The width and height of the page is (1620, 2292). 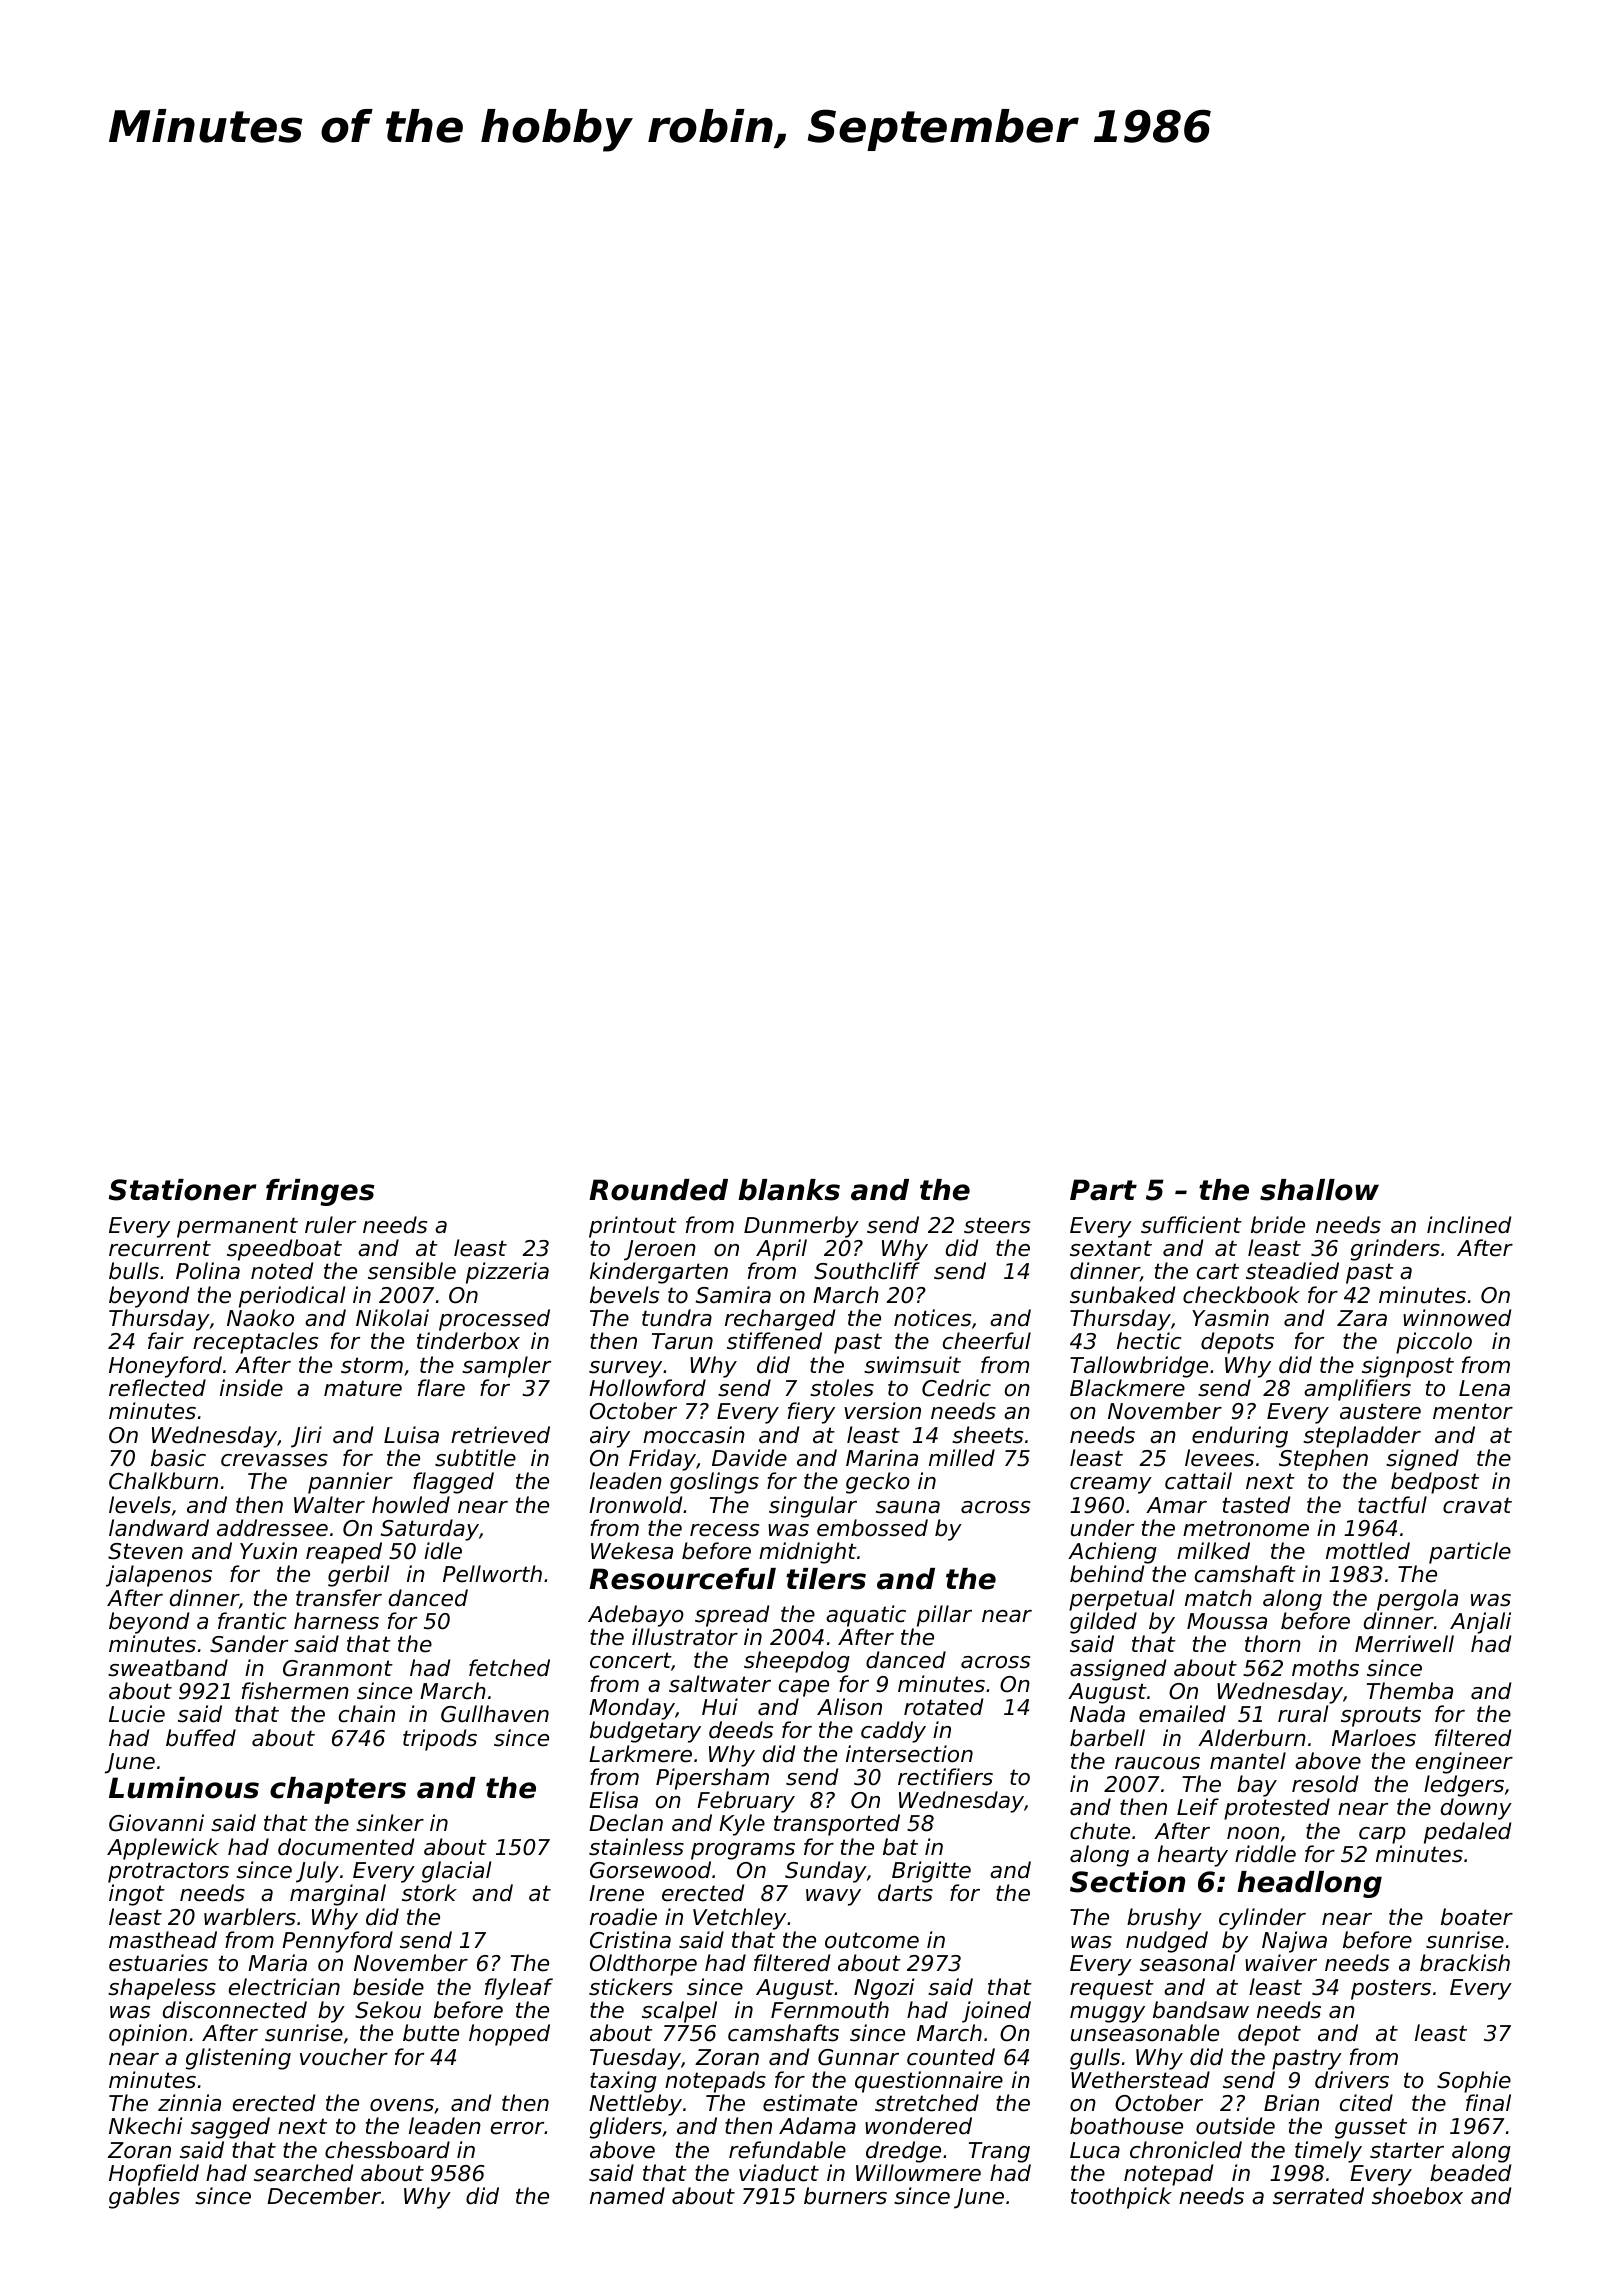 I want to click on Rounded, so click(x=658, y=1190).
